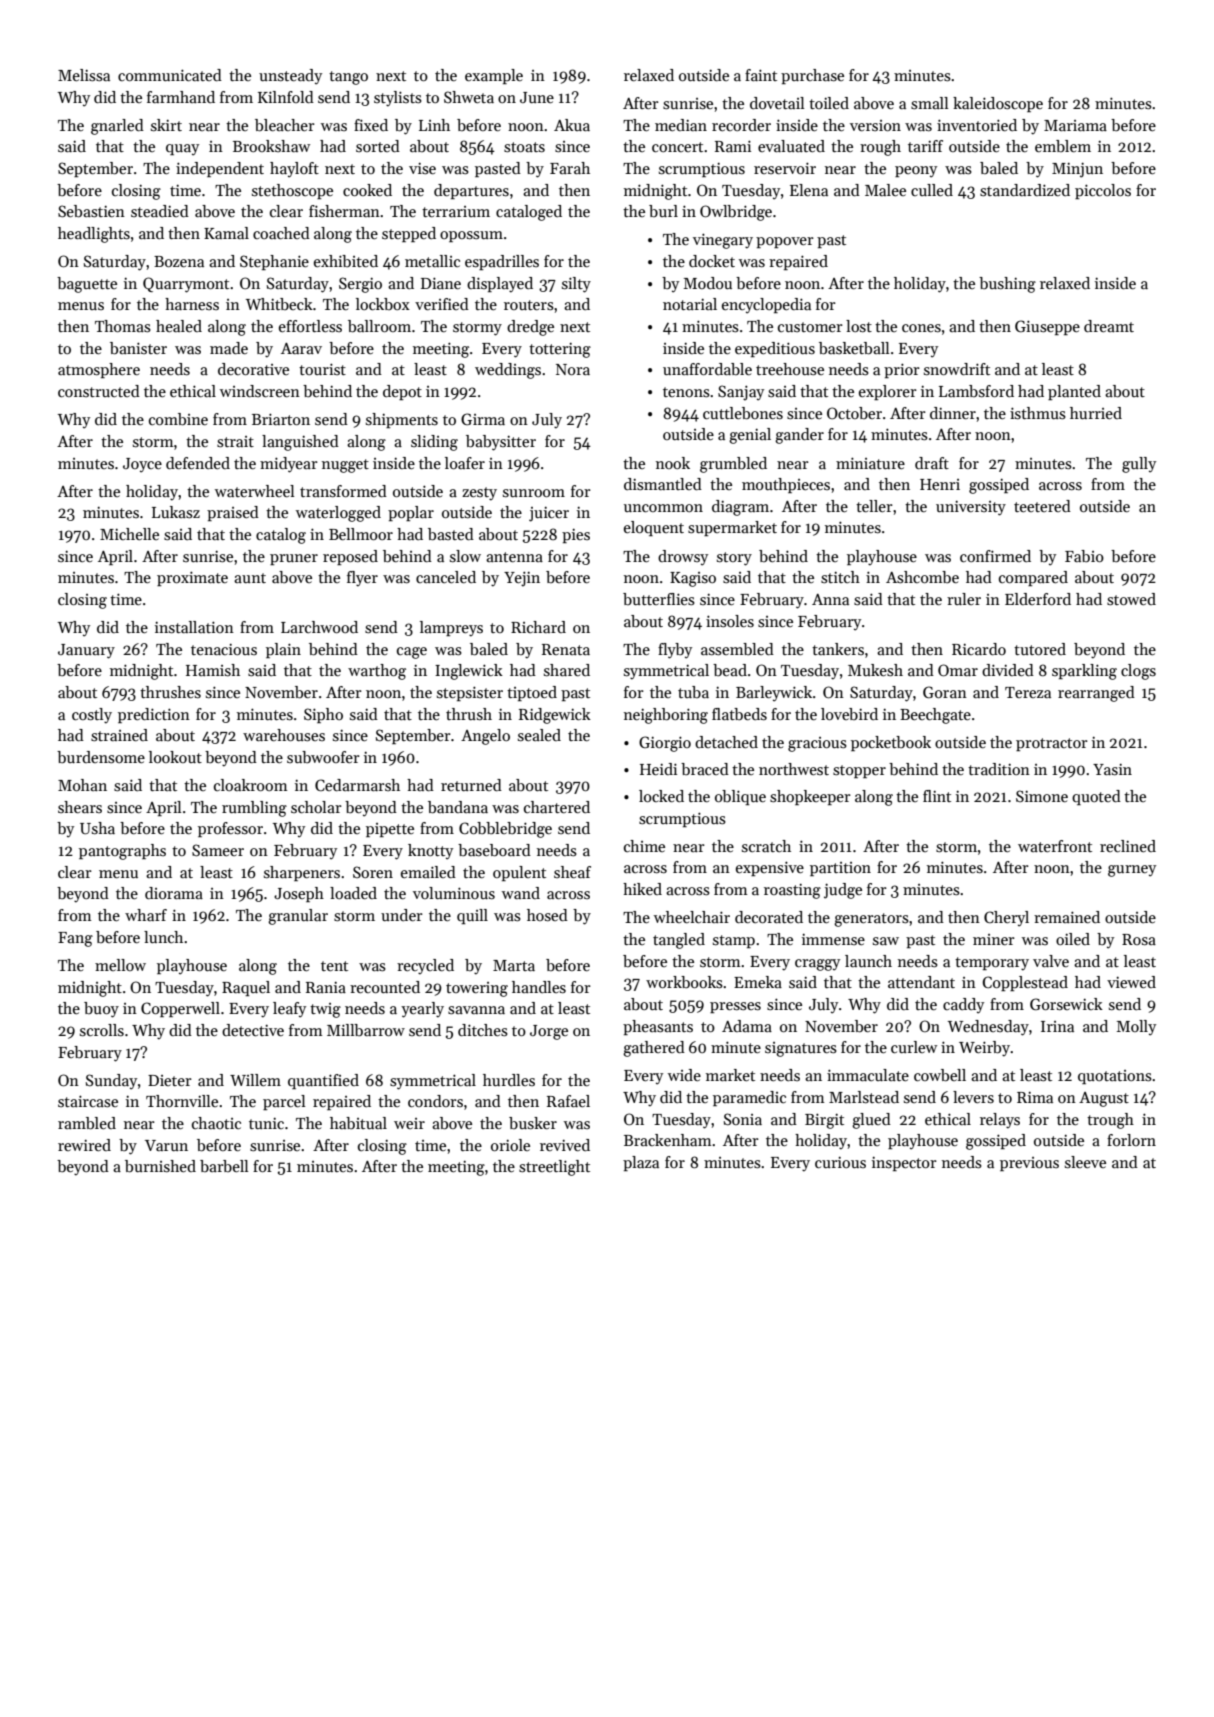  I want to click on burnished, so click(160, 1166).
